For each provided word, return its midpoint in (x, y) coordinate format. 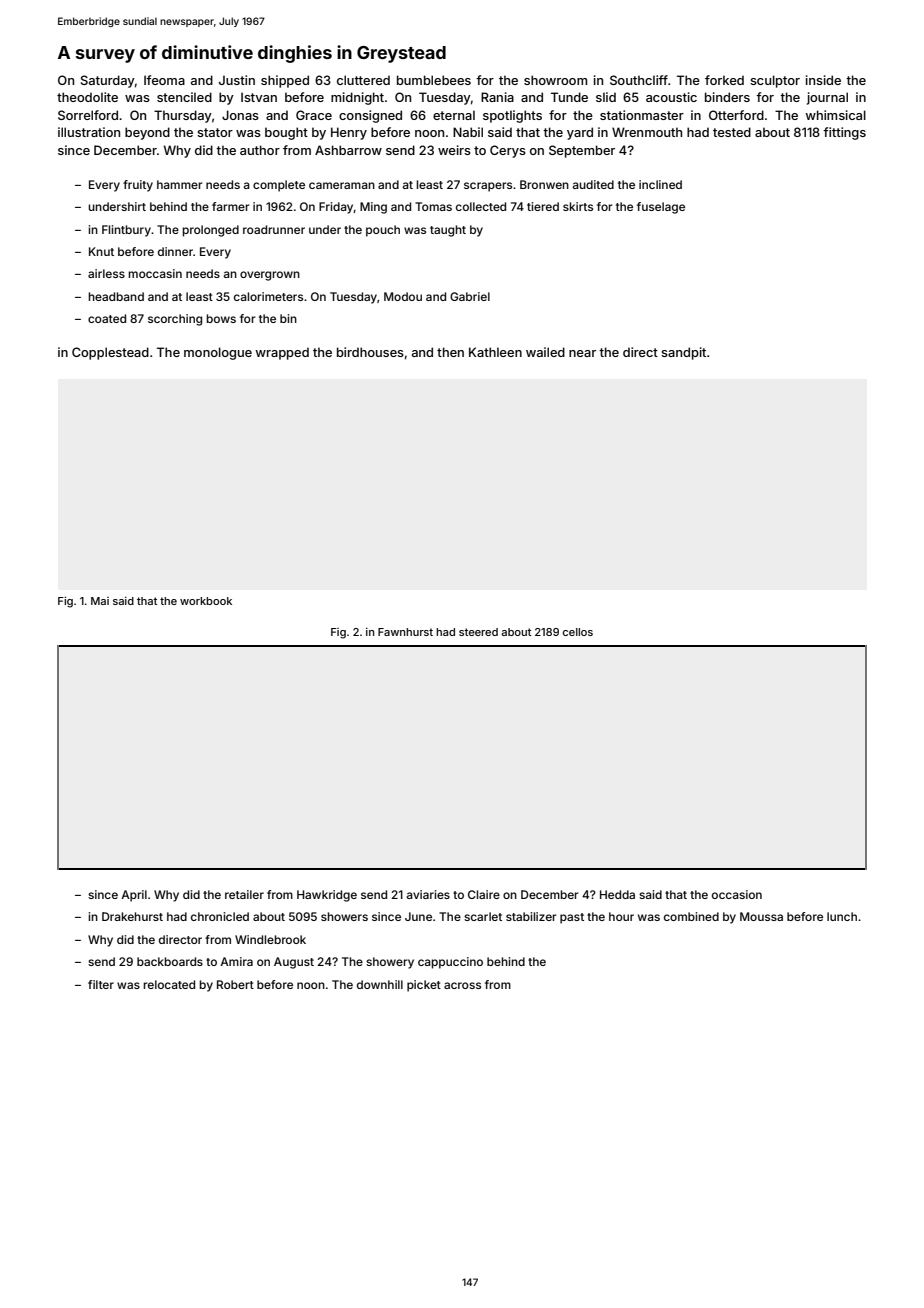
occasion (737, 894)
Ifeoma (164, 80)
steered (478, 632)
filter (101, 984)
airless (106, 273)
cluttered (363, 80)
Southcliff (639, 80)
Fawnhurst (405, 632)
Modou (403, 296)
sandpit (683, 353)
